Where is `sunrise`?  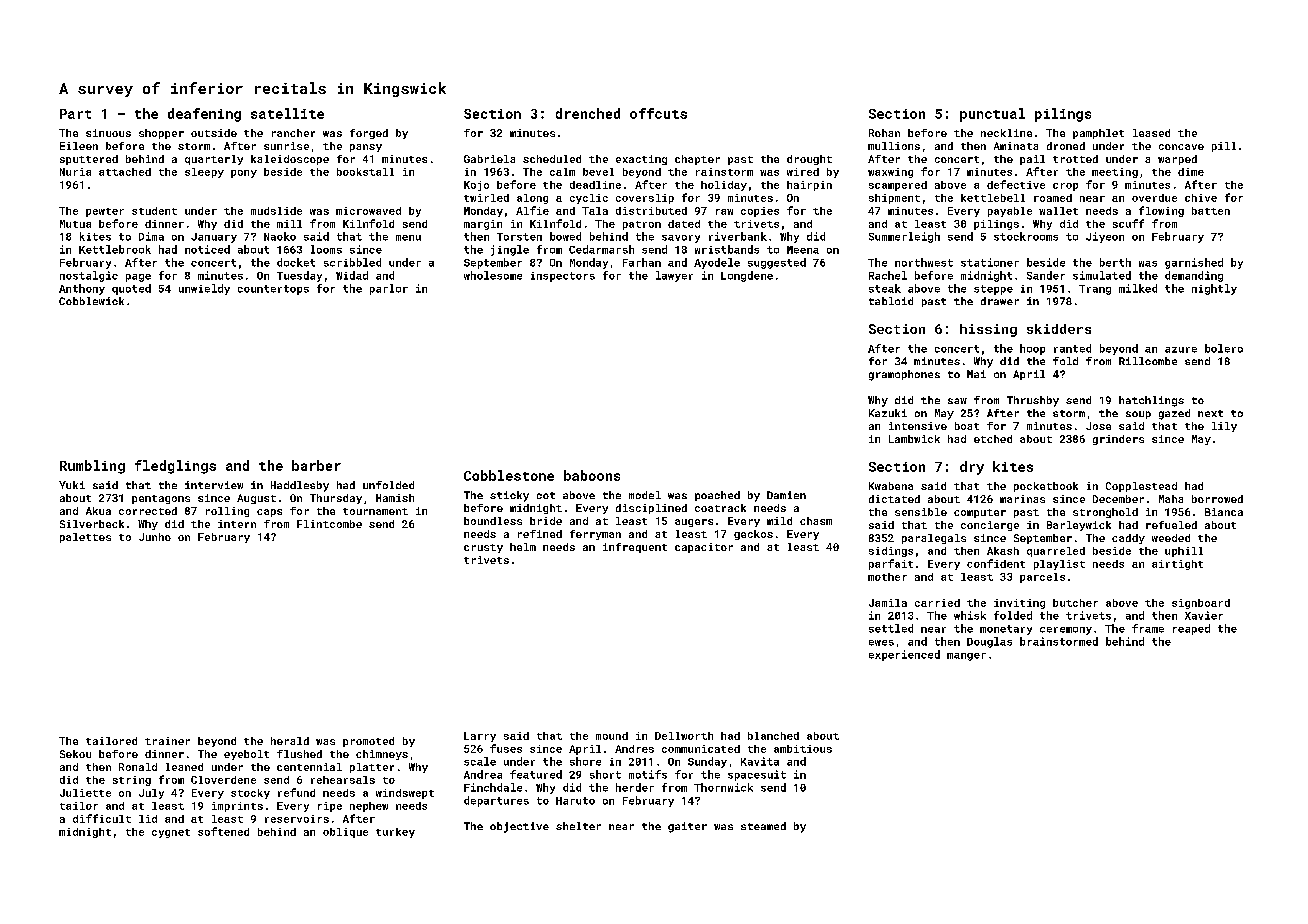
sunrise is located at coordinates (286, 146).
